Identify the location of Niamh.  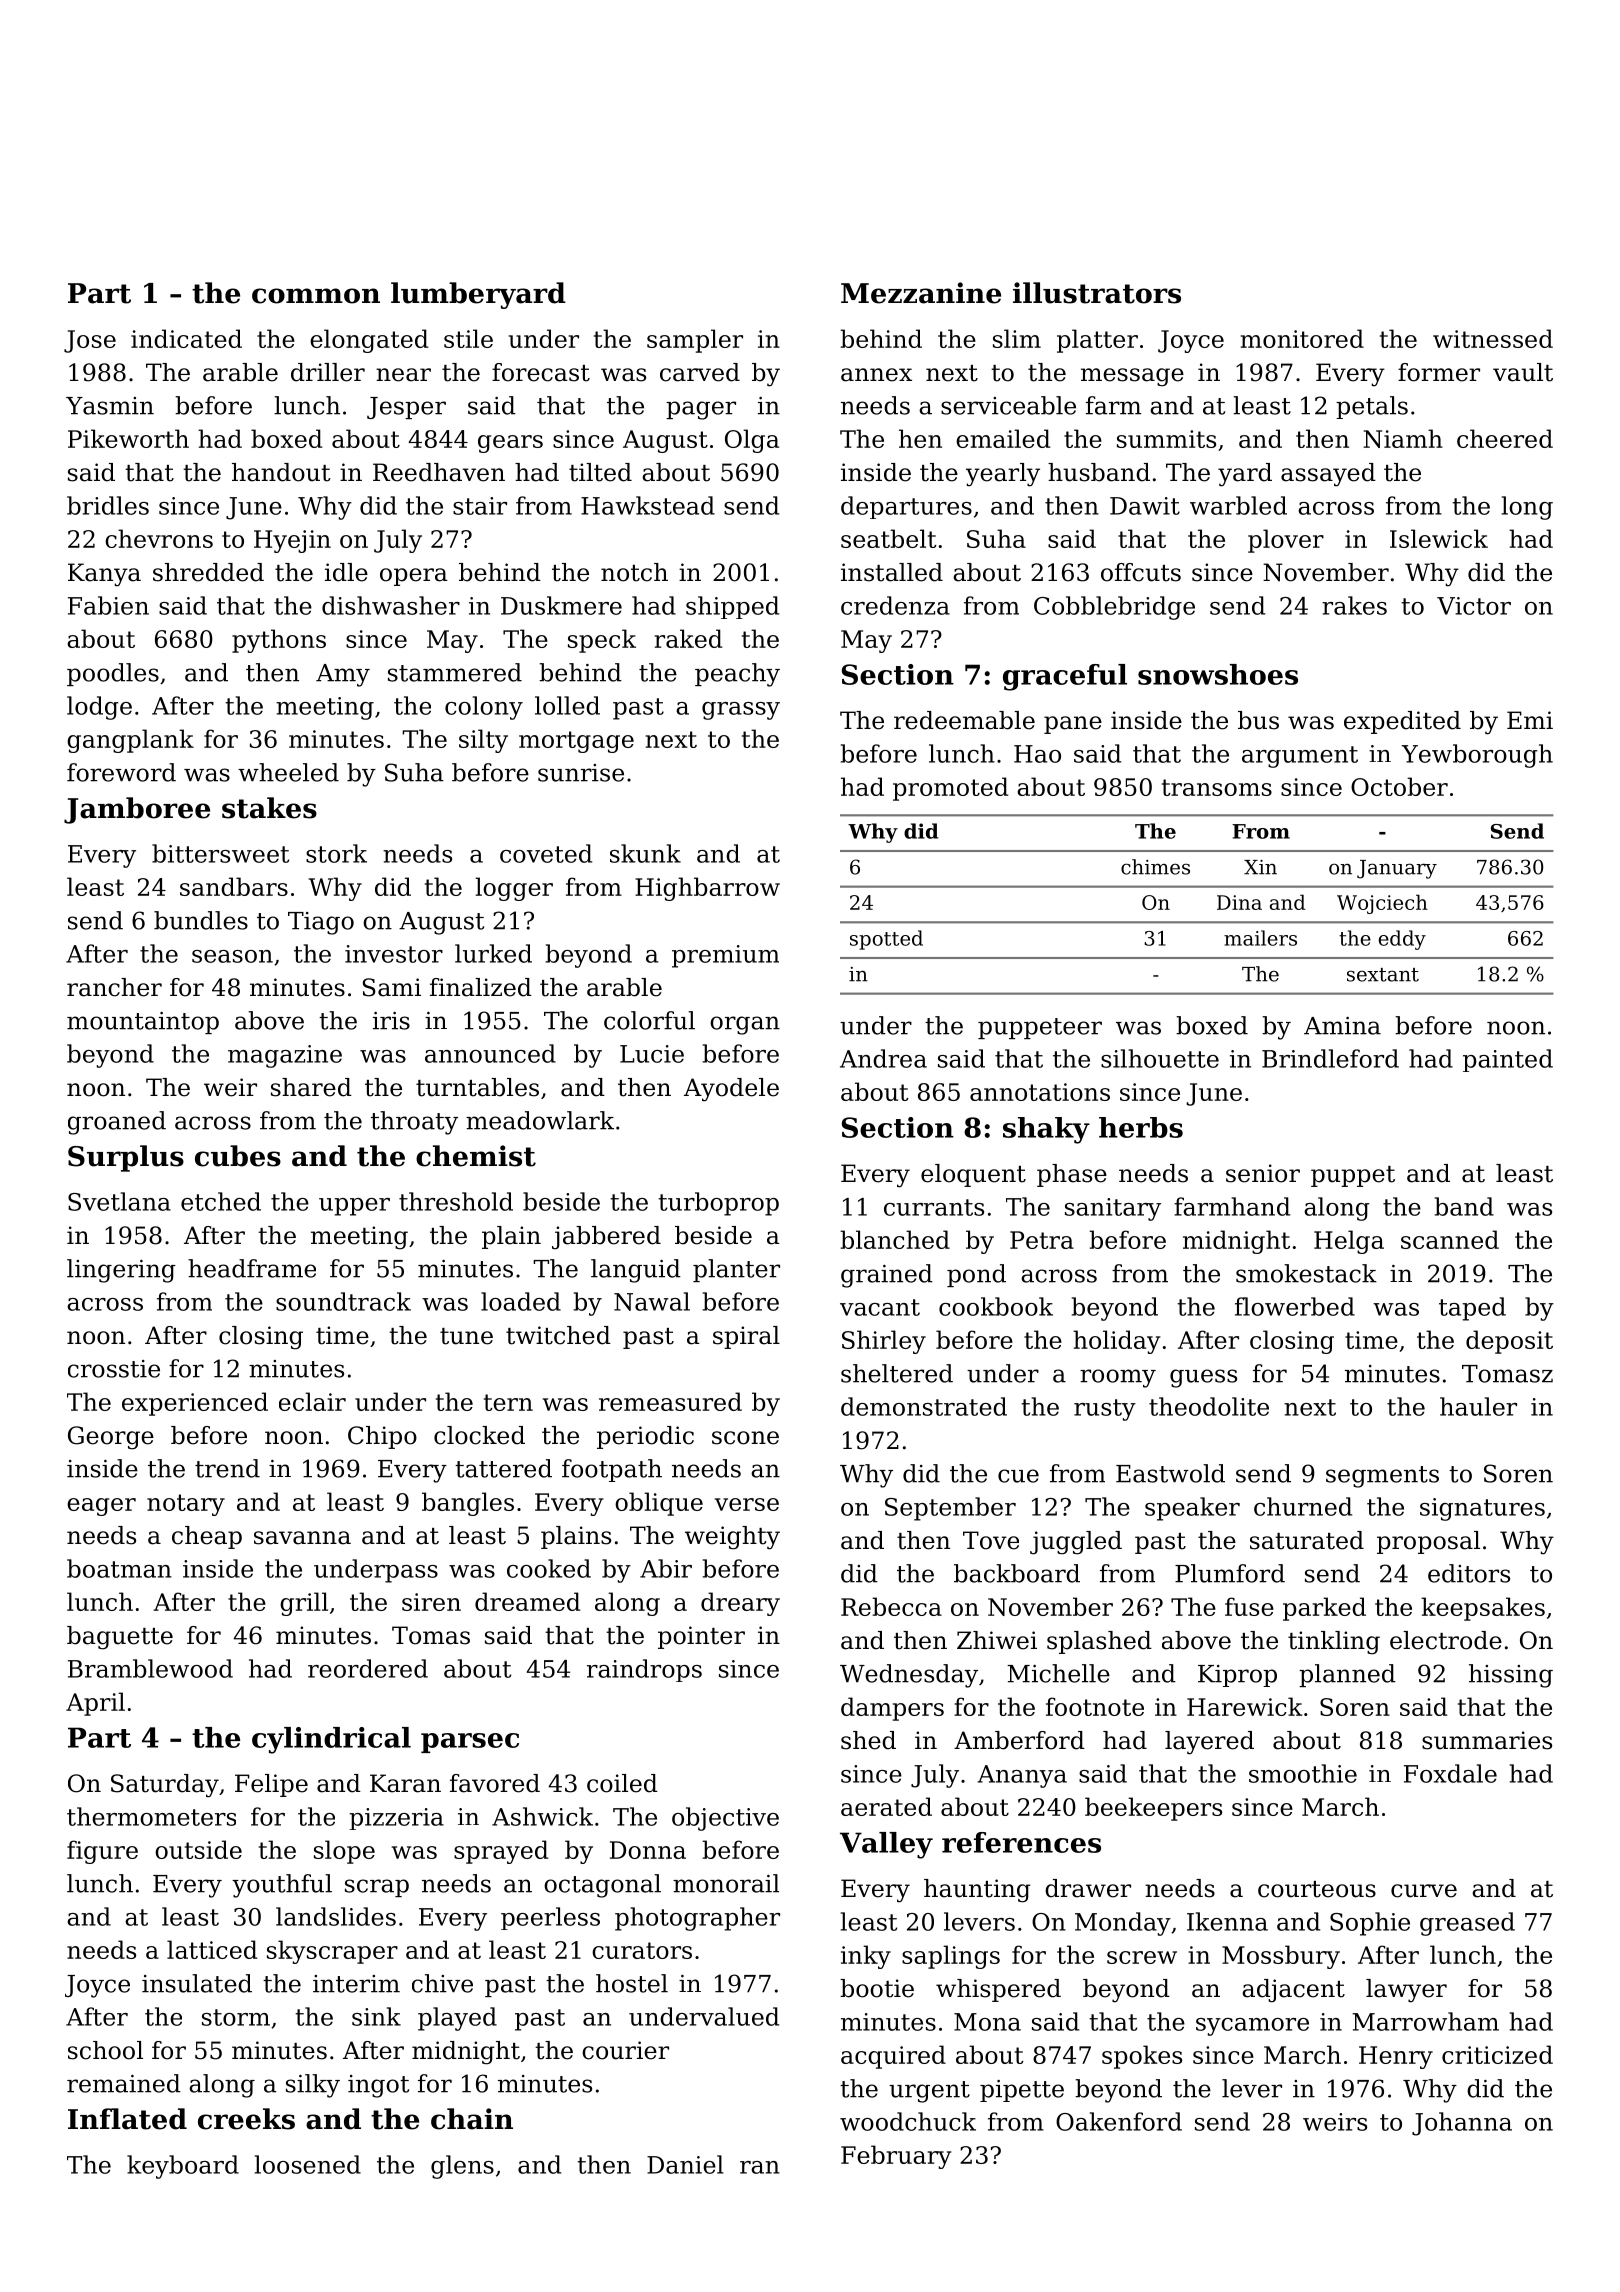
(1403, 438).
